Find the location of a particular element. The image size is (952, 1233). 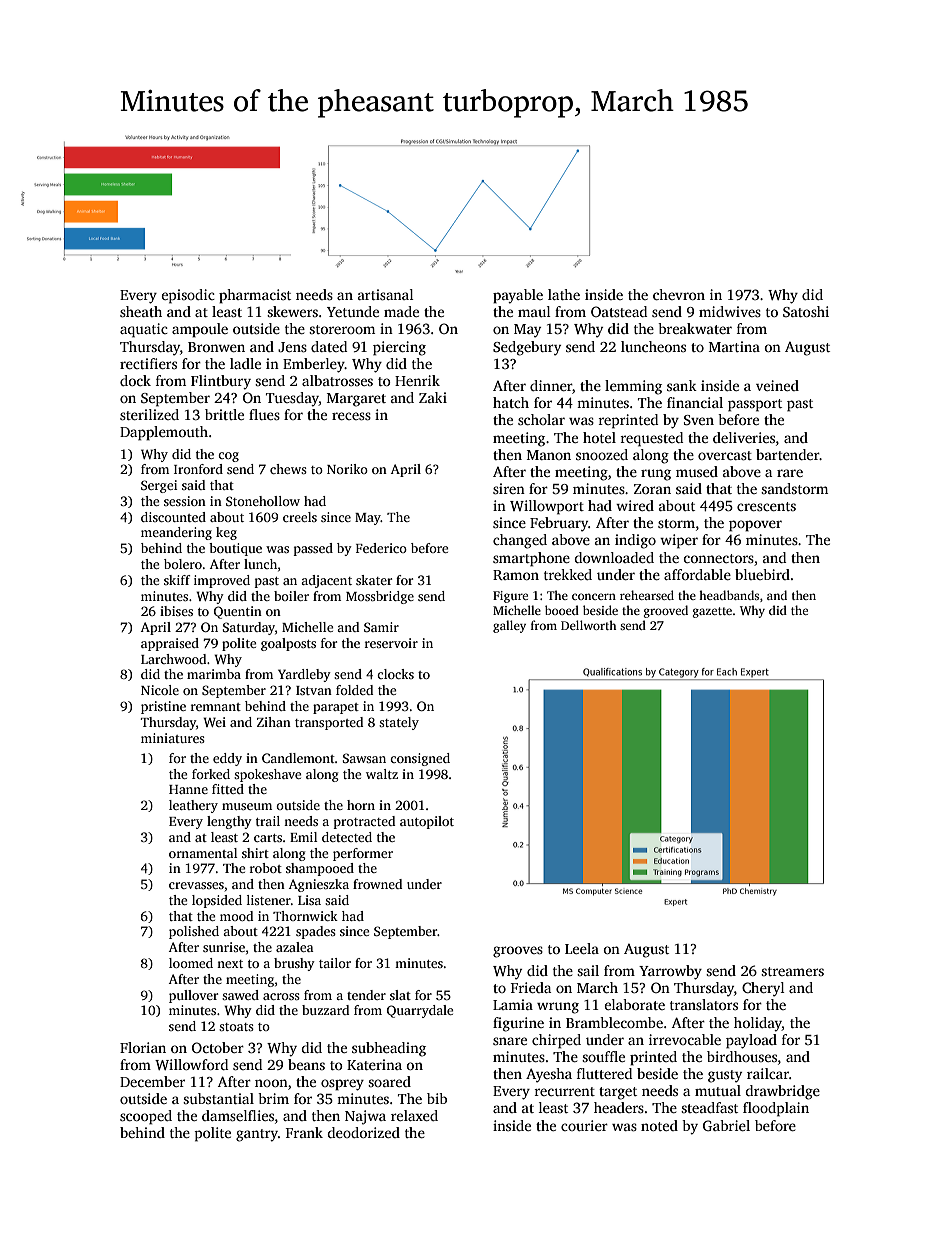

Stonehollow is located at coordinates (263, 501).
